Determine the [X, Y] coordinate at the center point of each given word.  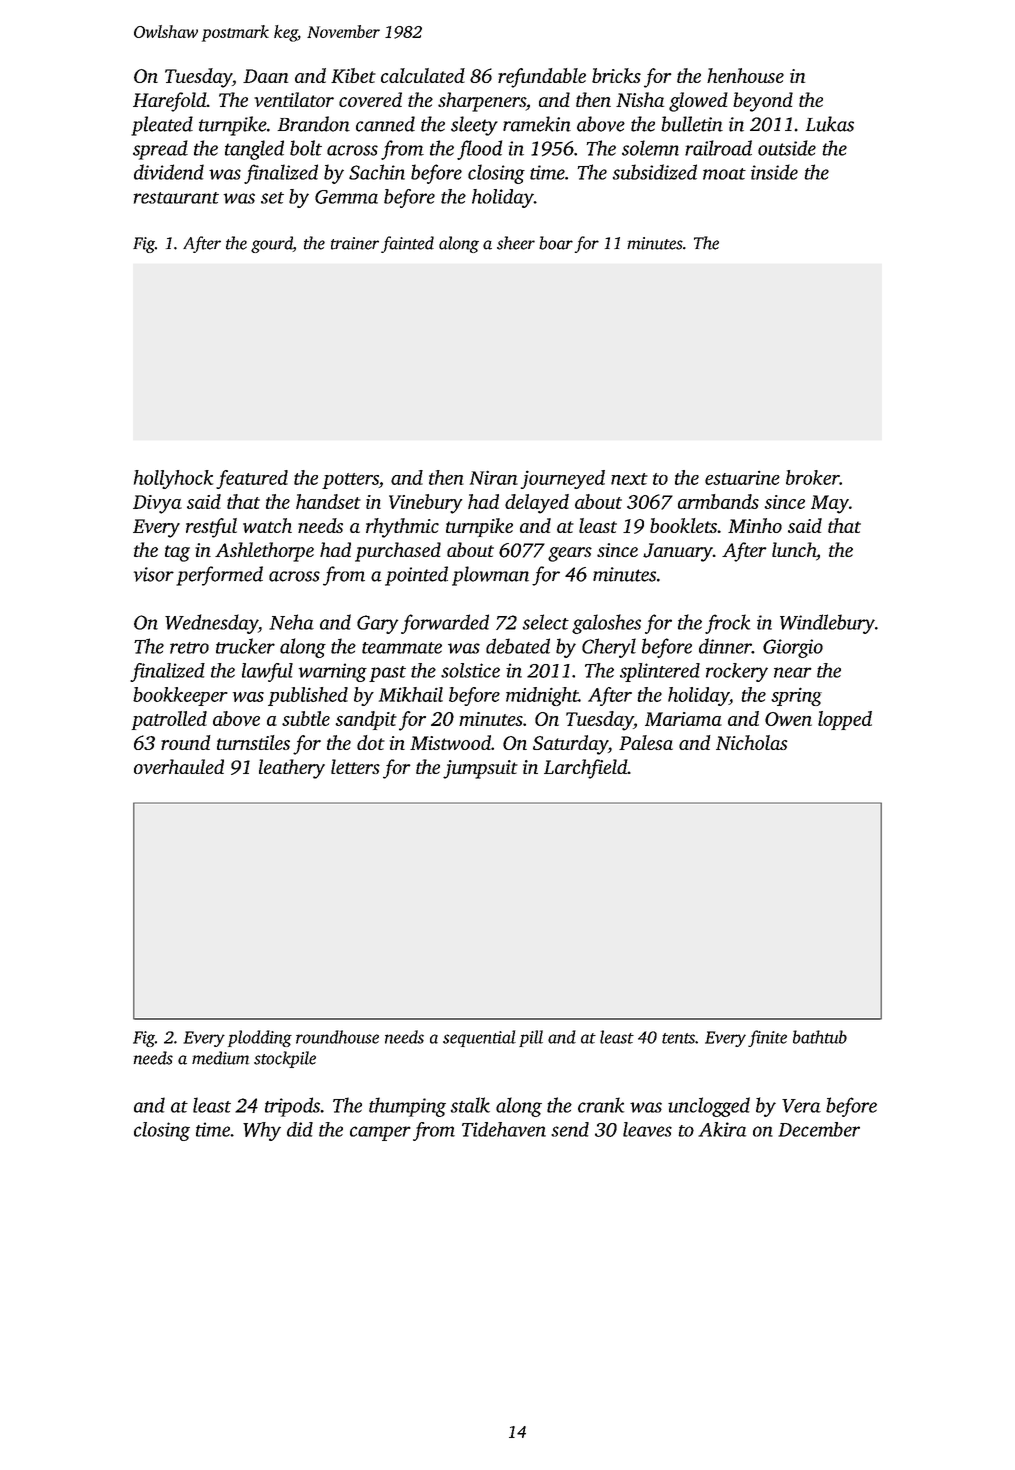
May [830, 504]
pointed [416, 576]
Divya [157, 504]
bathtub [820, 1037]
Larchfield [586, 769]
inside [774, 172]
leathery [292, 769]
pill [531, 1038]
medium [220, 1058]
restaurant [176, 198]
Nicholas [751, 742]
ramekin [537, 124]
